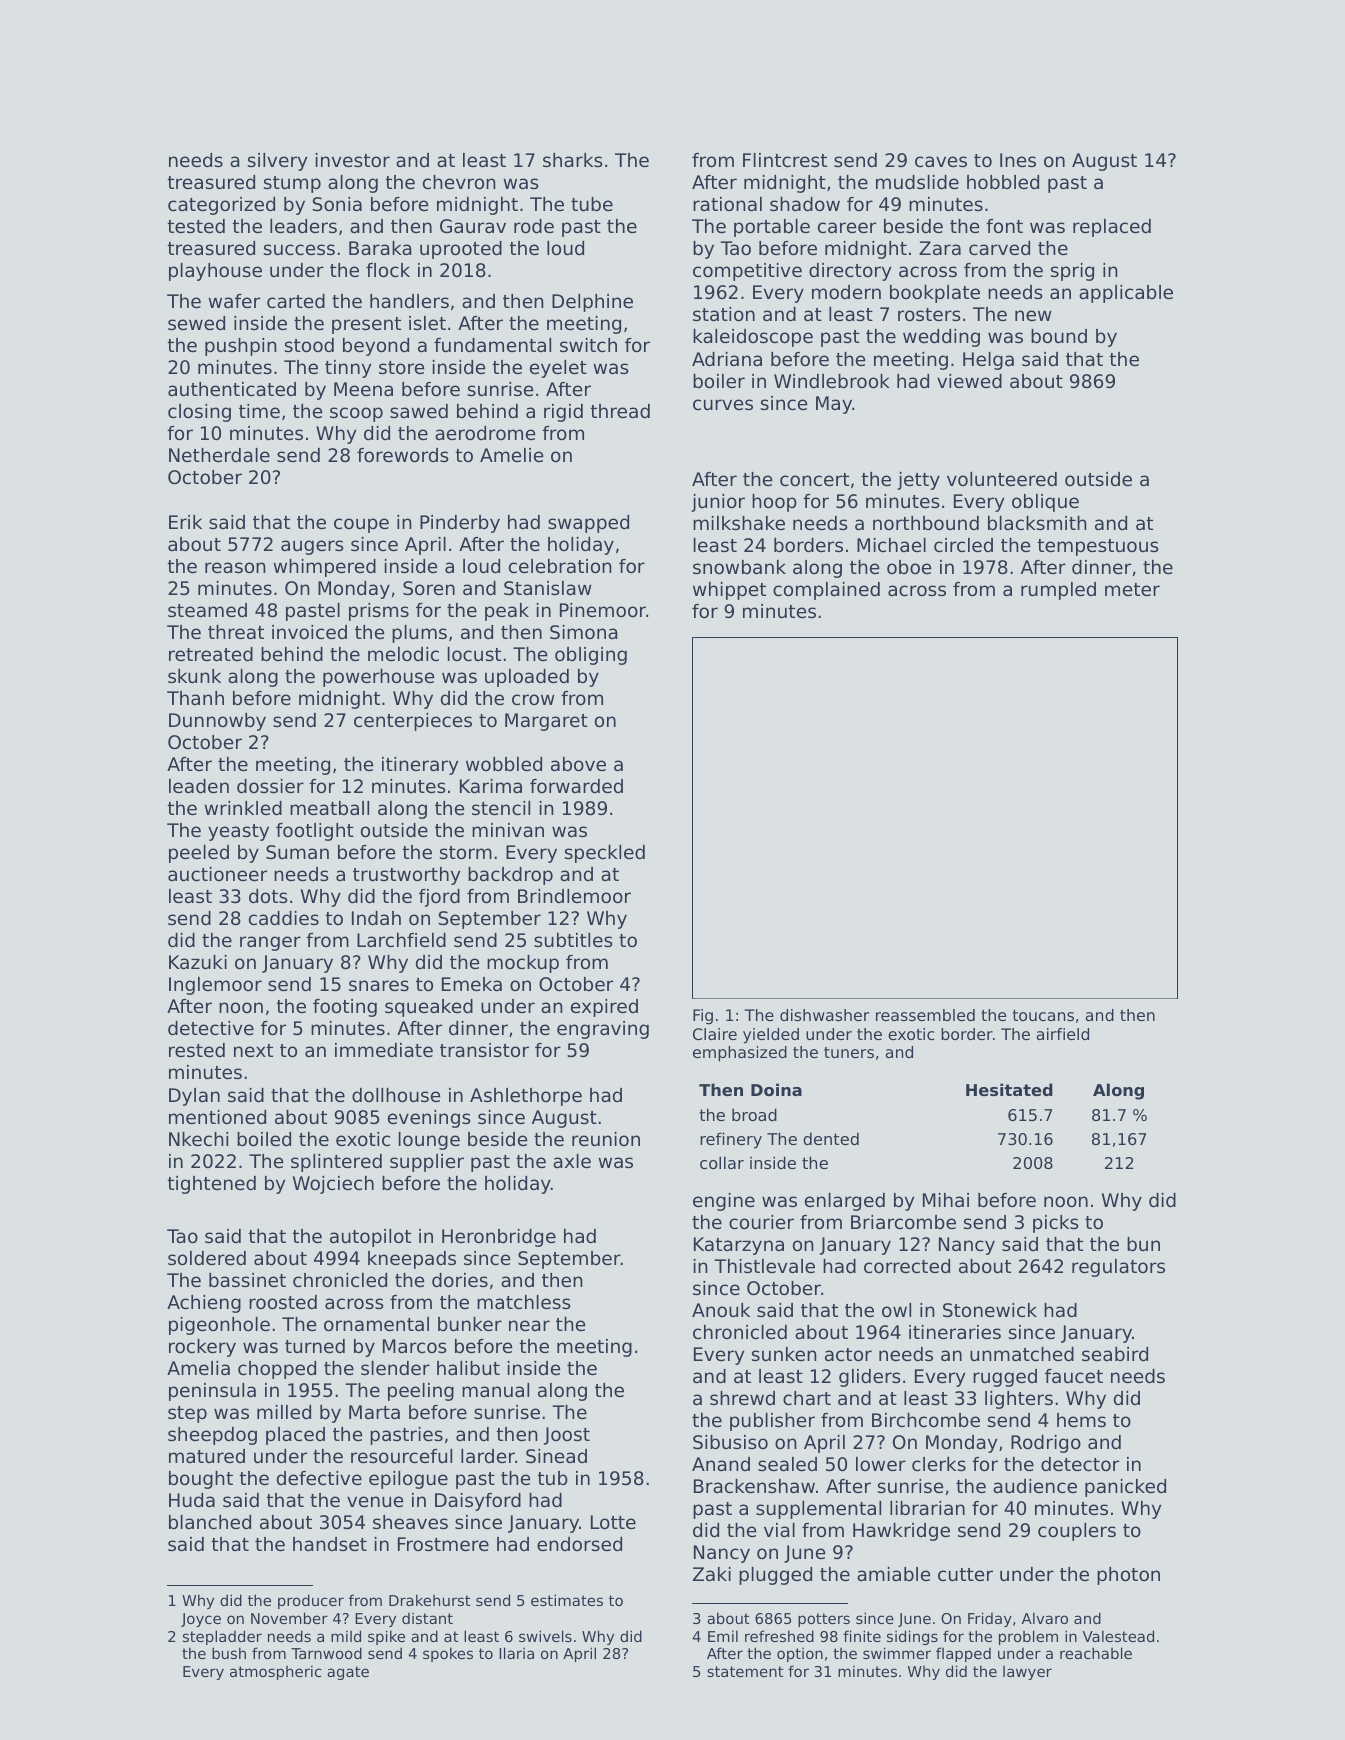 This screenshot has width=1345, height=1740. I want to click on reassembled, so click(925, 1015).
